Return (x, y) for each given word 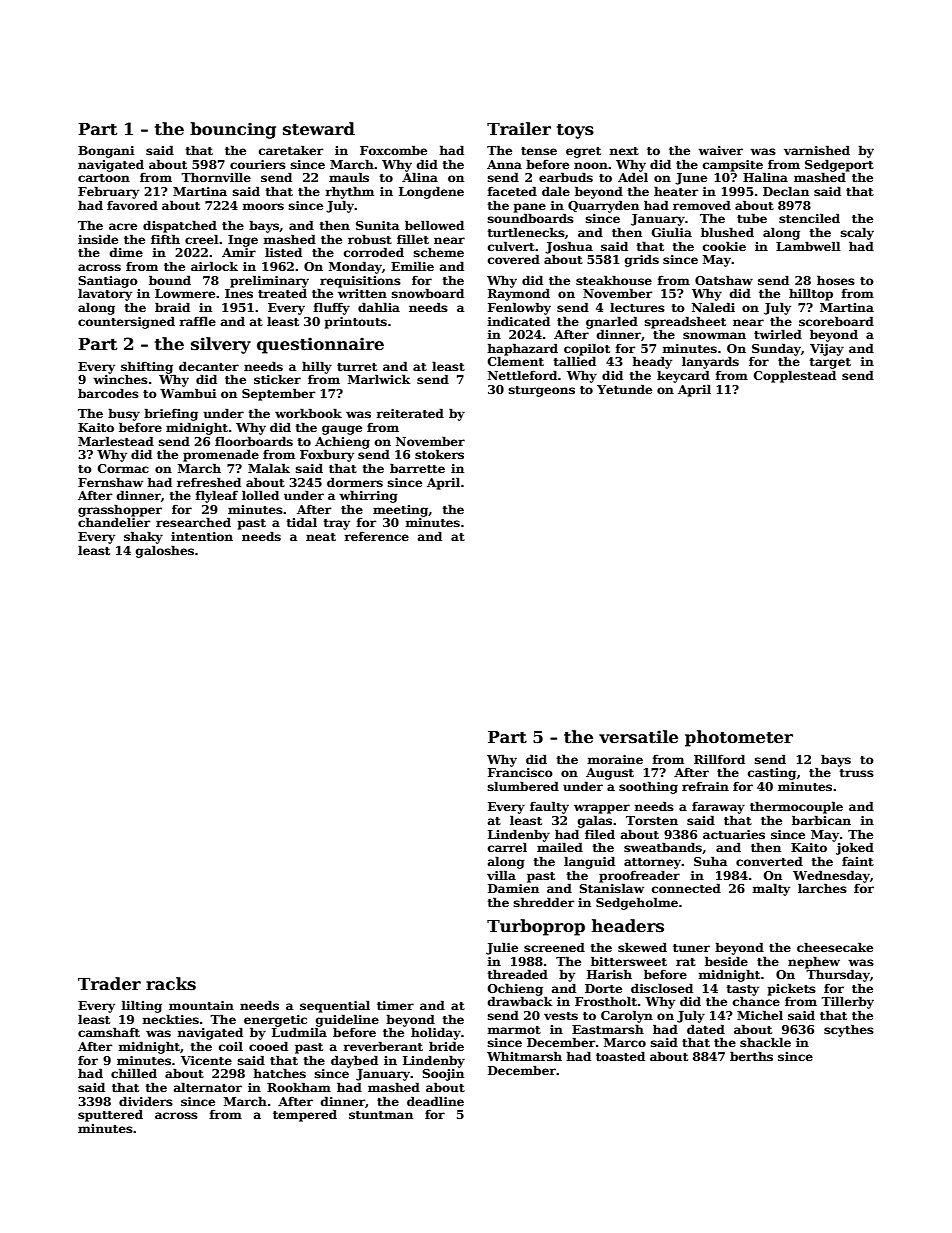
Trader (109, 984)
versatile (638, 737)
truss (857, 773)
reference (377, 536)
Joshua (569, 247)
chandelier (114, 522)
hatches (280, 1073)
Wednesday (831, 876)
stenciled (809, 218)
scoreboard (836, 321)
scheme (439, 252)
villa (501, 875)
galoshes (165, 551)
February (108, 192)
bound (170, 280)
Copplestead (795, 376)
